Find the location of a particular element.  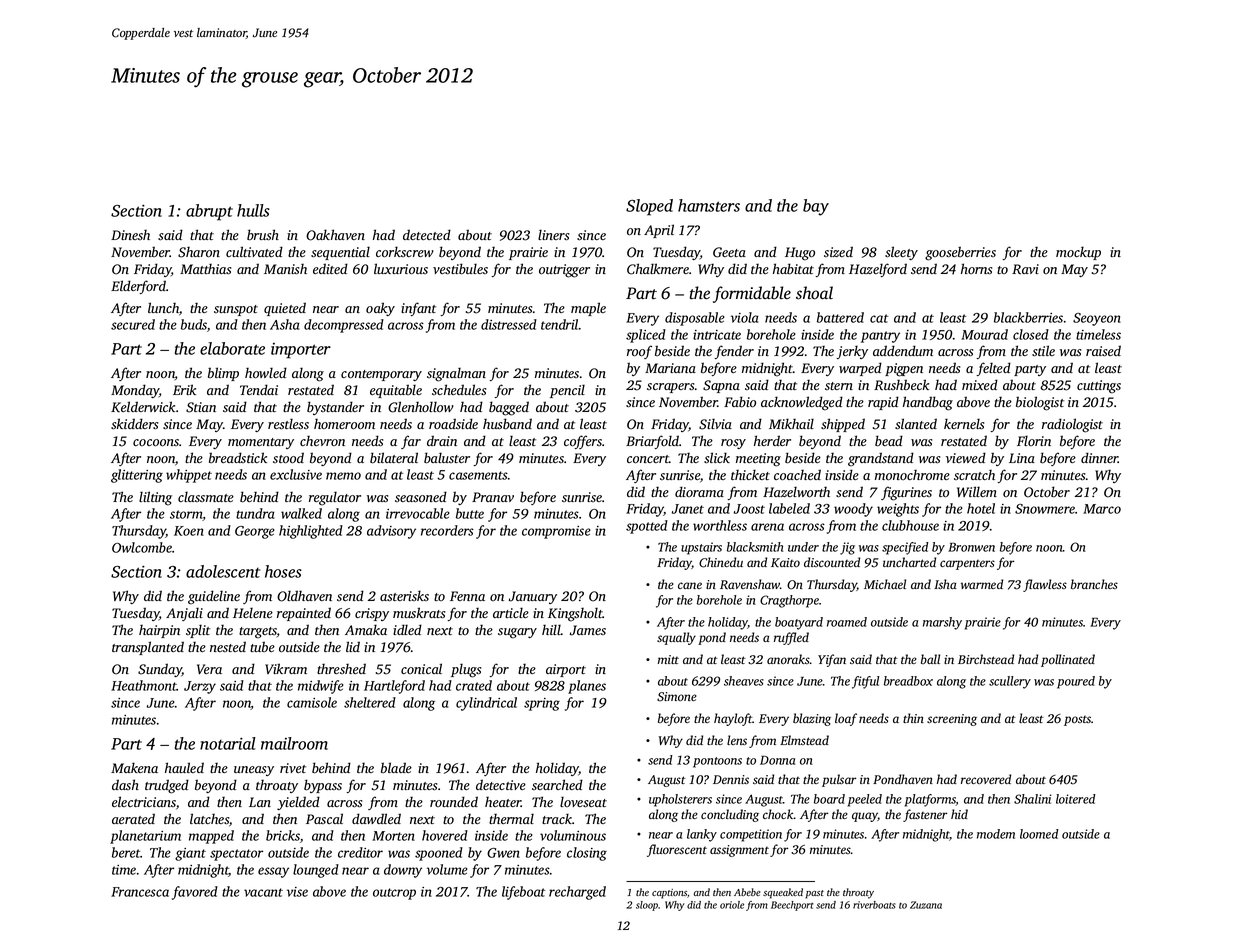

Heathmont is located at coordinates (144, 685).
